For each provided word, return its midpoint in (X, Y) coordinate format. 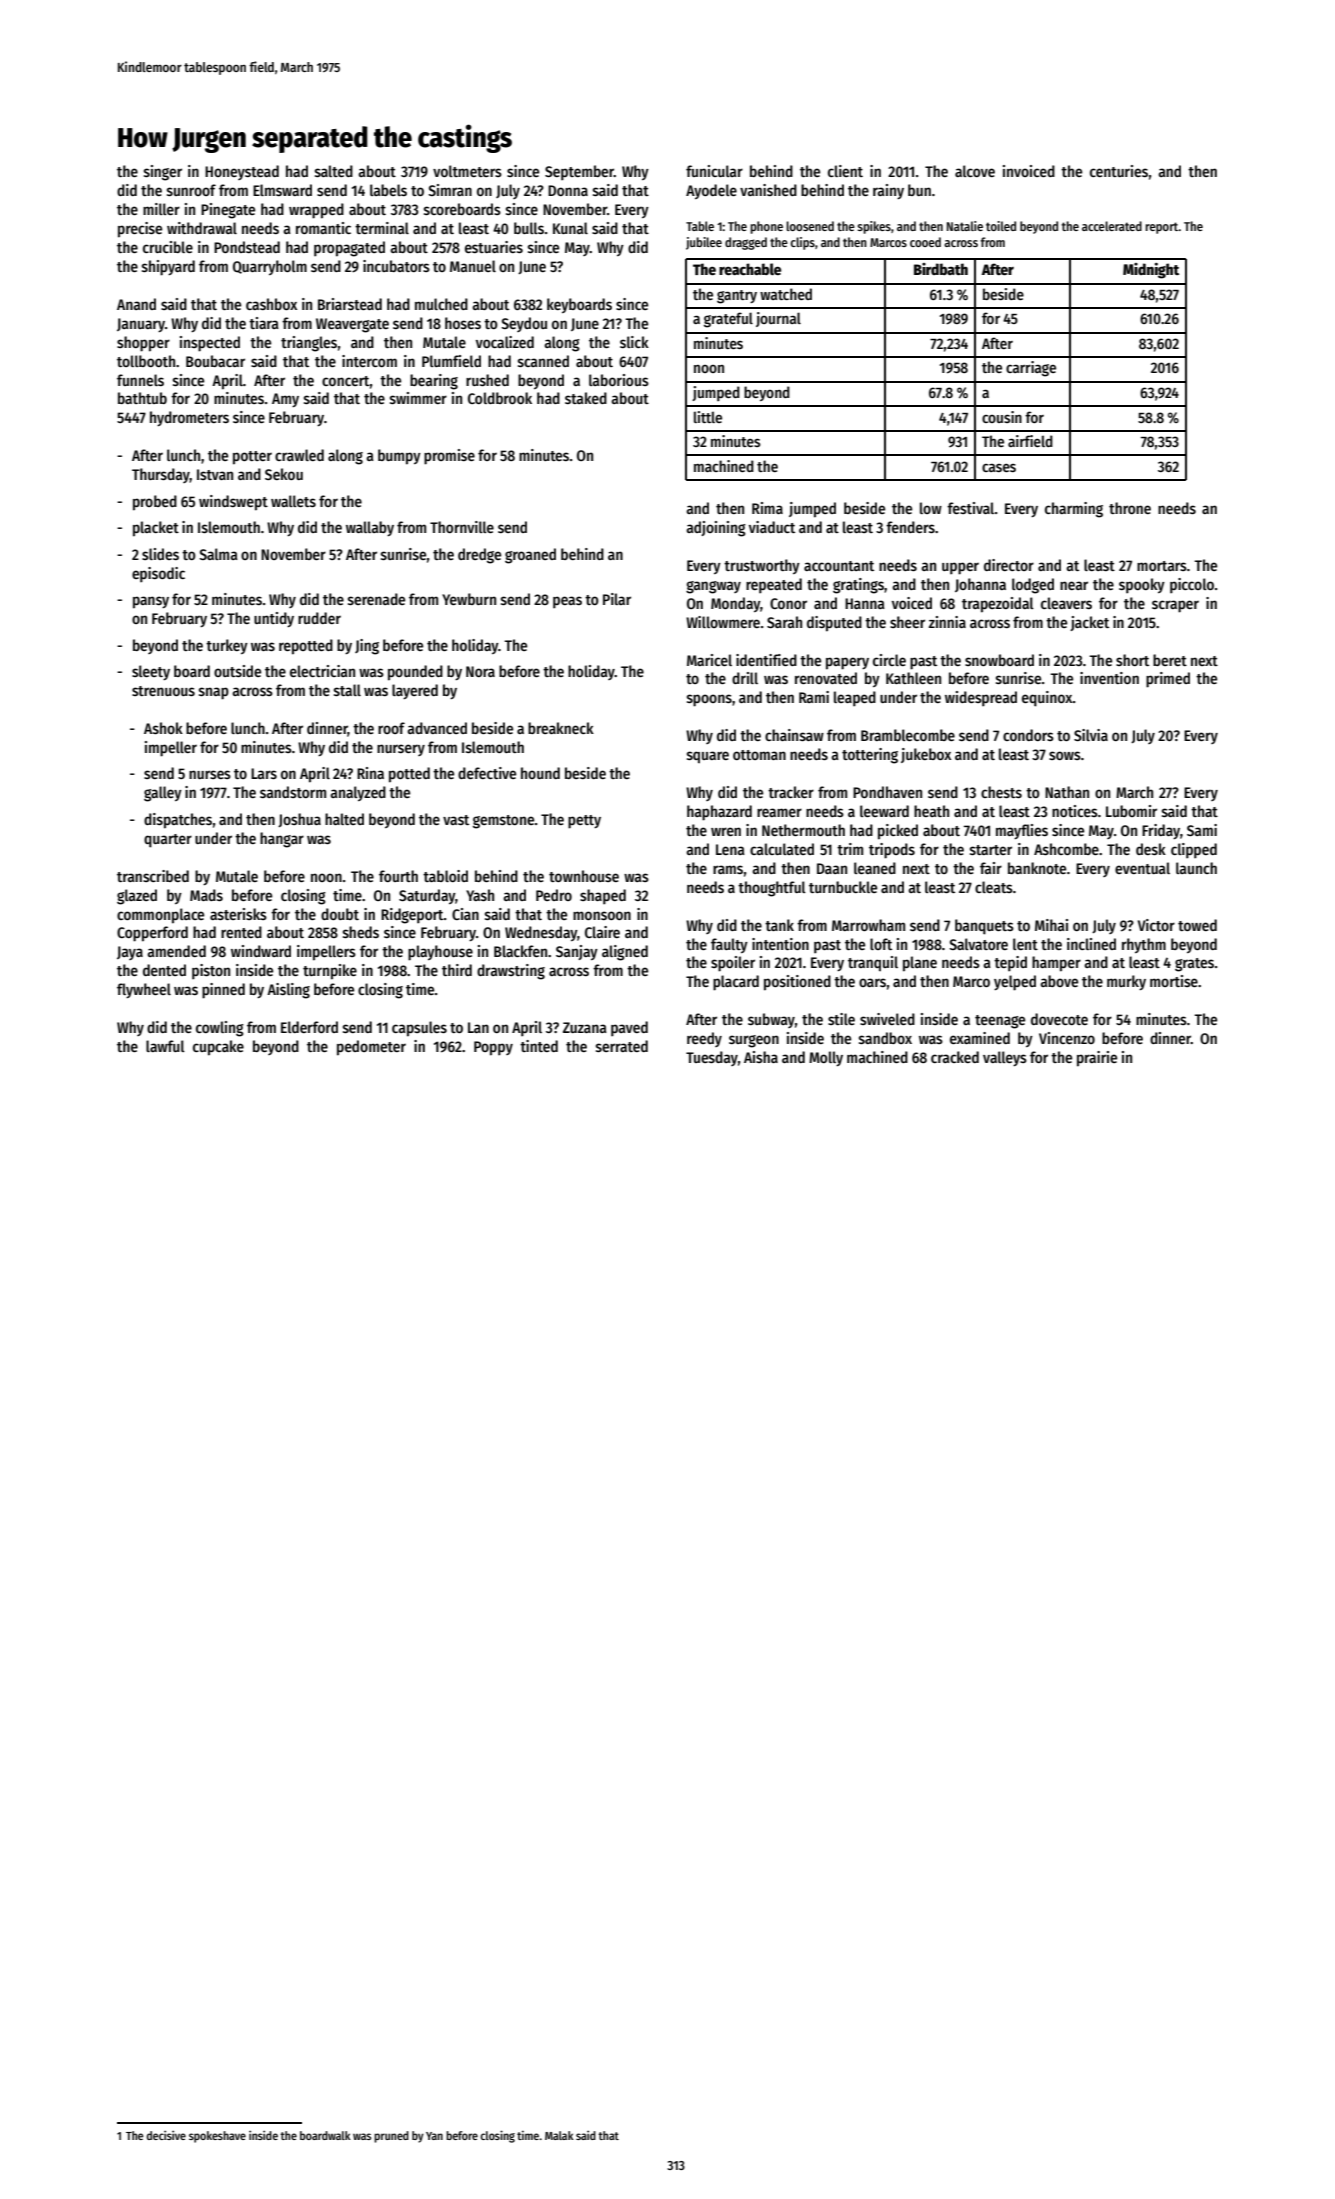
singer (163, 173)
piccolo (1192, 585)
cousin (1002, 417)
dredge (479, 556)
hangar (282, 840)
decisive (166, 2135)
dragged (746, 243)
